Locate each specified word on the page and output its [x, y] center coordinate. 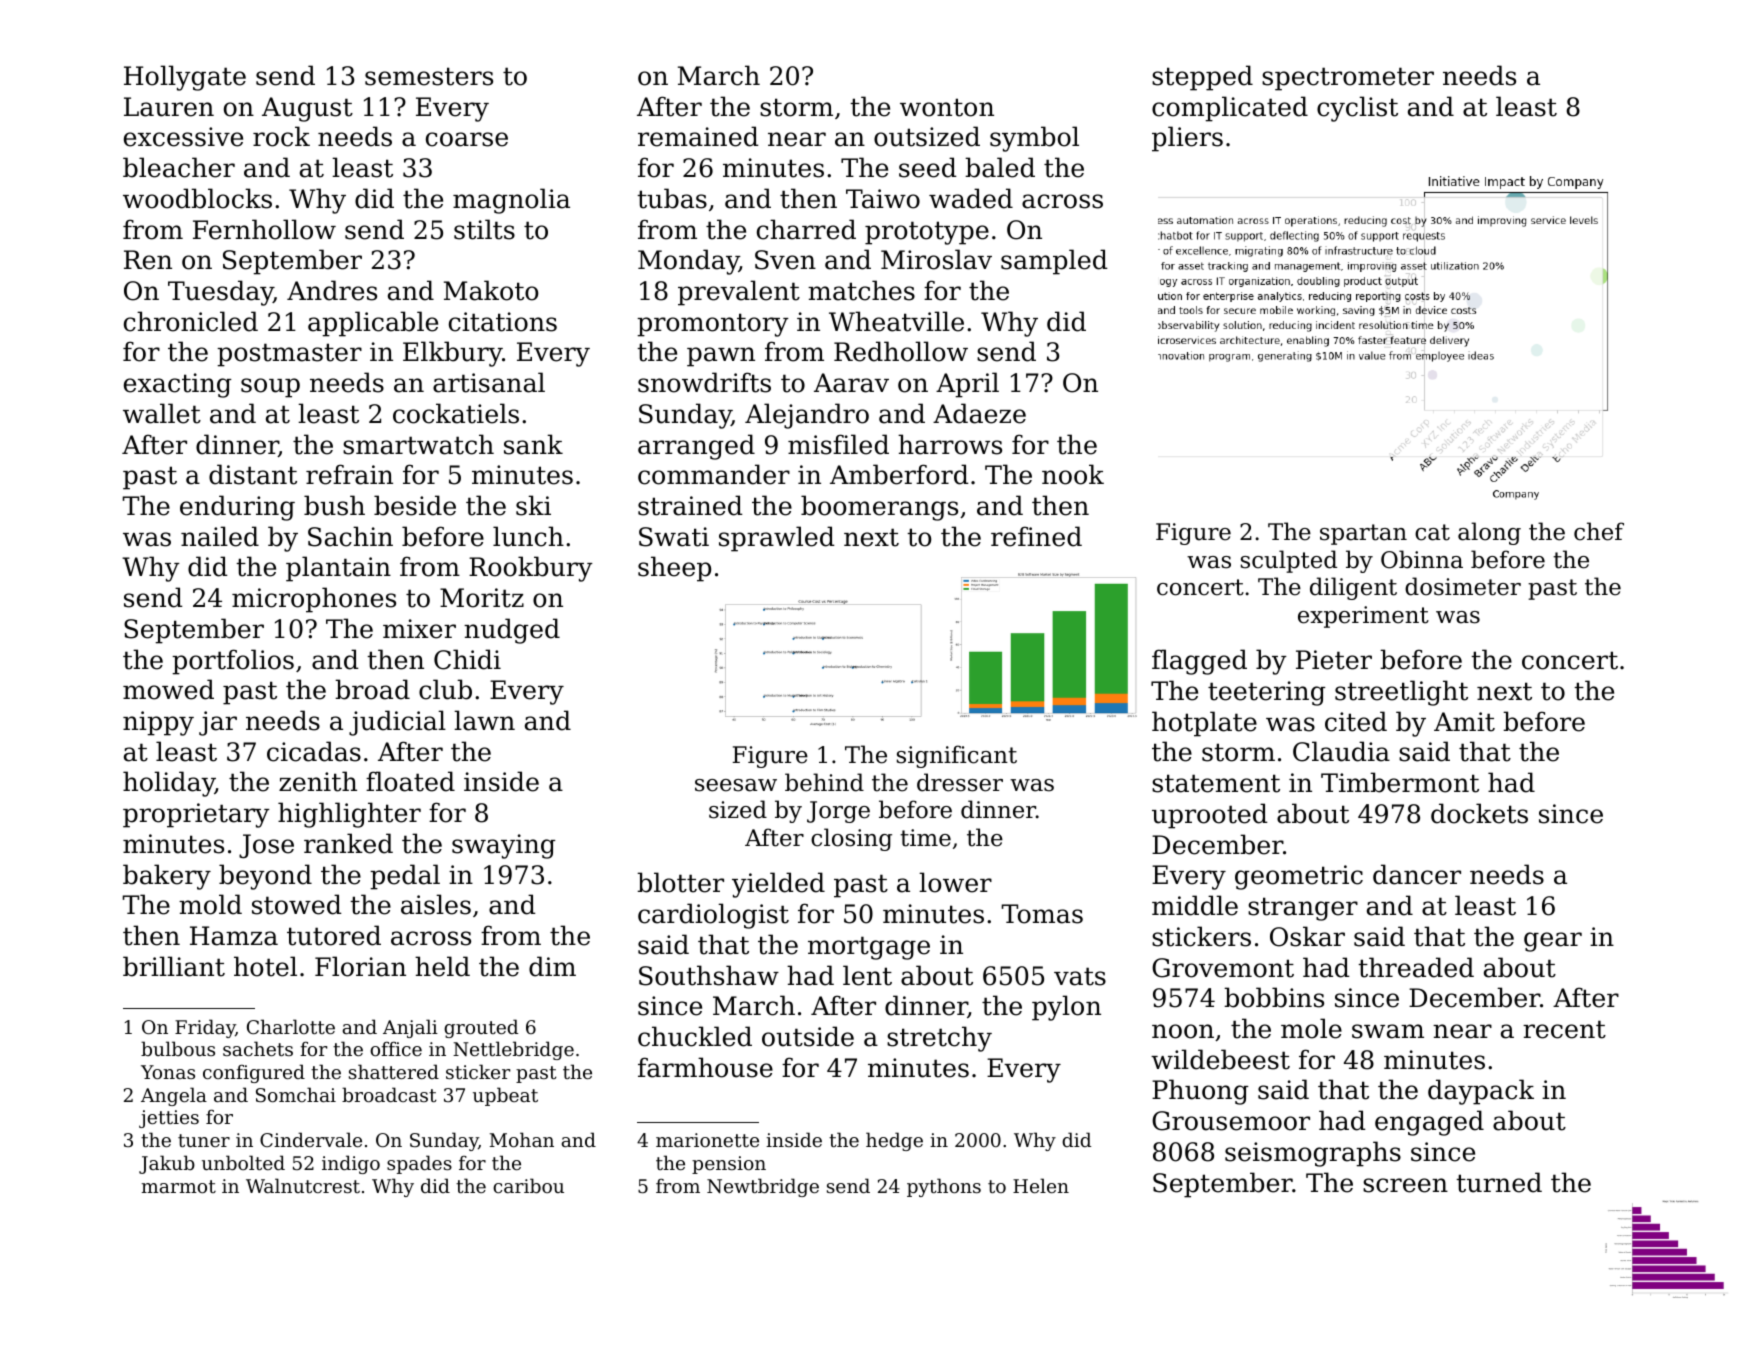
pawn [721, 357]
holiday [169, 784]
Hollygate [185, 78]
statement [1216, 783]
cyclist [1357, 109]
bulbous [178, 1048]
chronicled [191, 321]
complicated [1230, 109]
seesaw [736, 785]
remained [698, 136]
